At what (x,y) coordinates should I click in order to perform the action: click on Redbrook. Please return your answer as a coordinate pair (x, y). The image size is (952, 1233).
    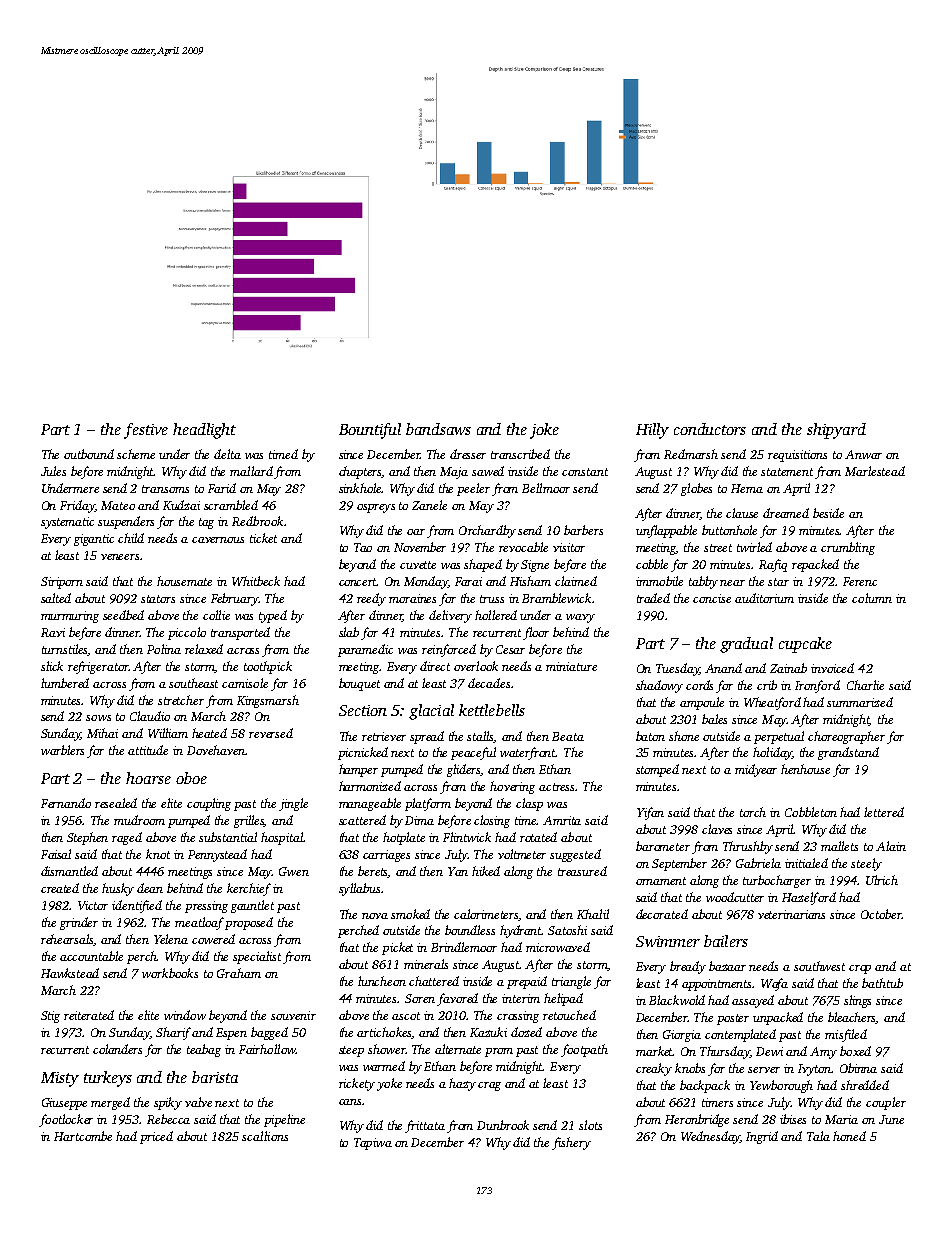
    Looking at the image, I should click on (257, 521).
